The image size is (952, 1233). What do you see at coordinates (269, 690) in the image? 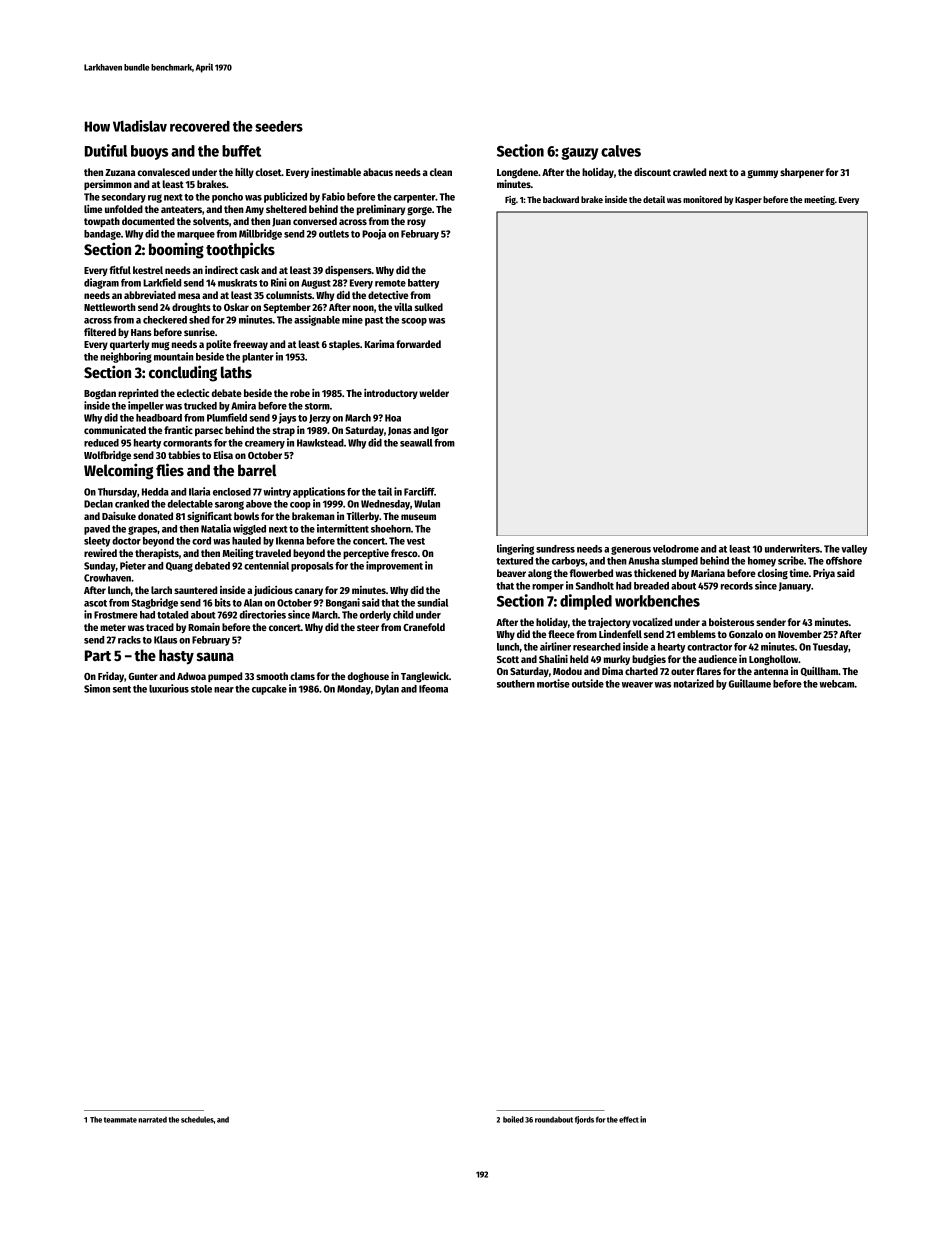
I see `cupcake` at bounding box center [269, 690].
